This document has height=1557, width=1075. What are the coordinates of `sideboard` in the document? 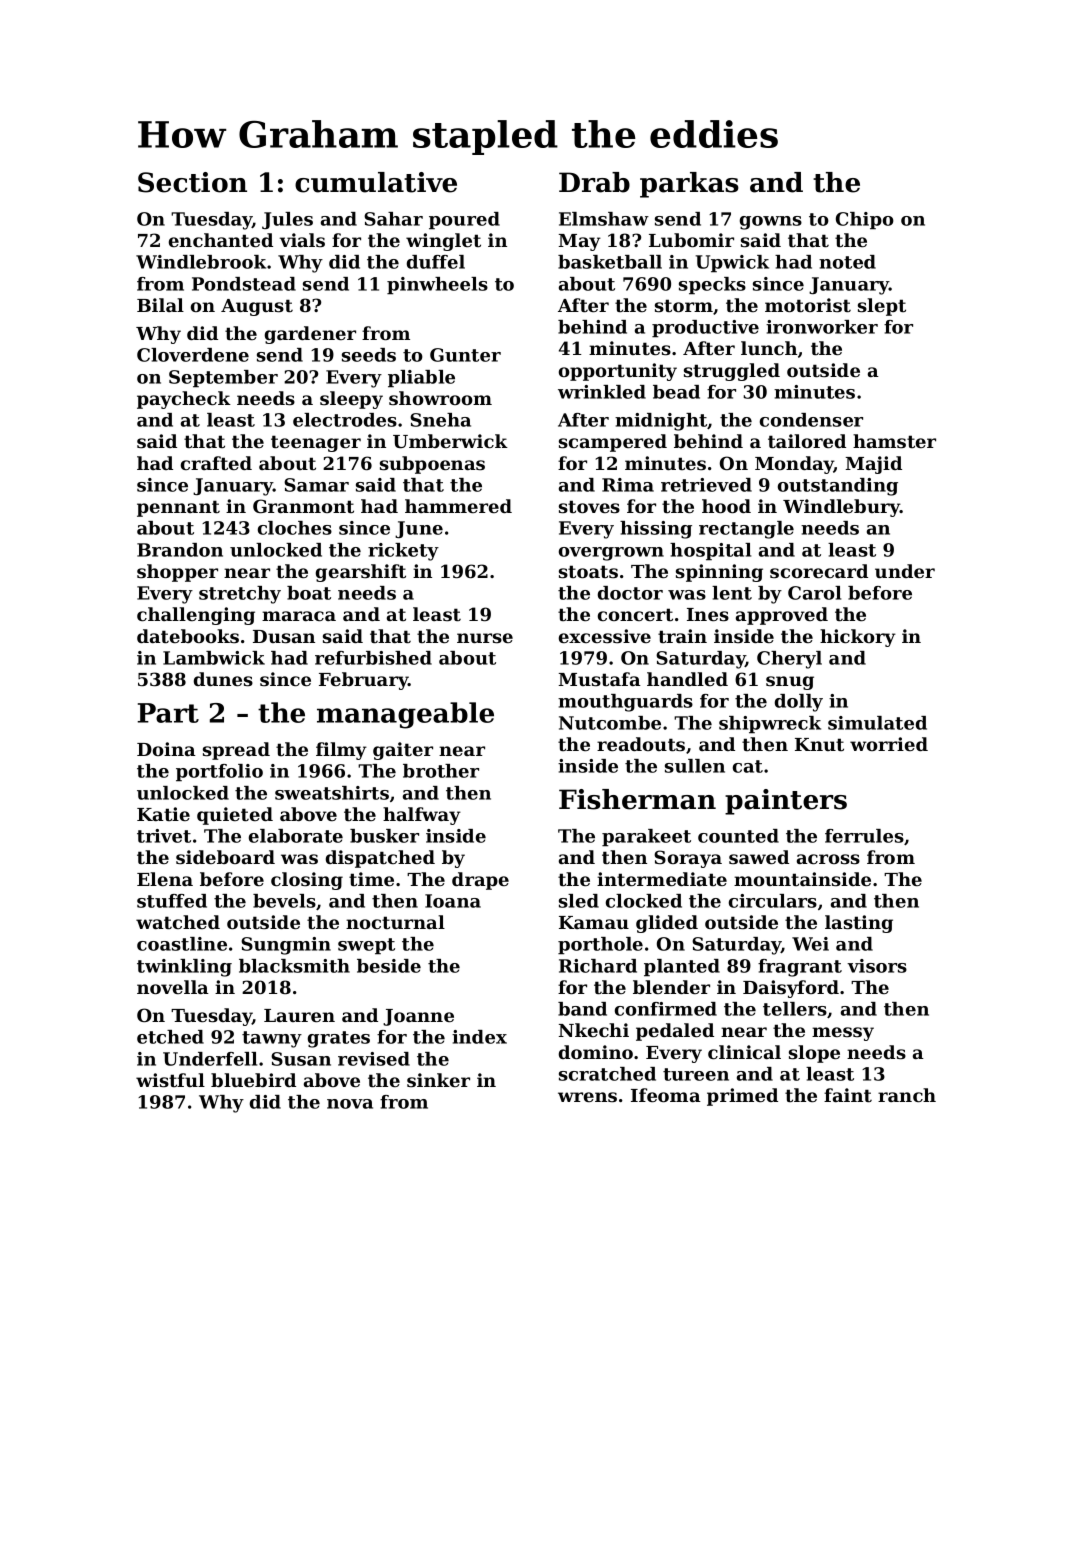 It's located at (225, 857).
